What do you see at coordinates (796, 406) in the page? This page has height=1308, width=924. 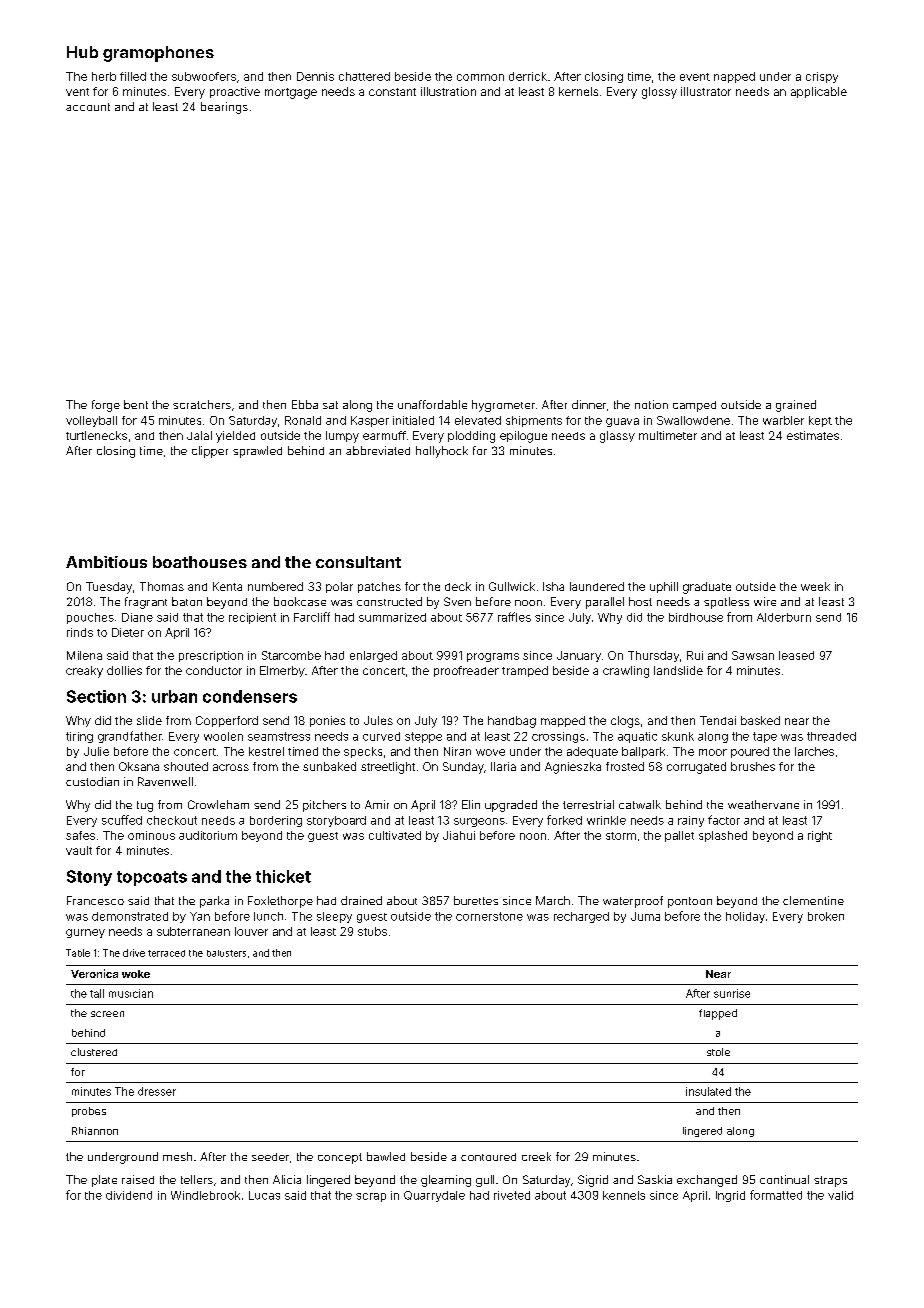 I see `grained` at bounding box center [796, 406].
